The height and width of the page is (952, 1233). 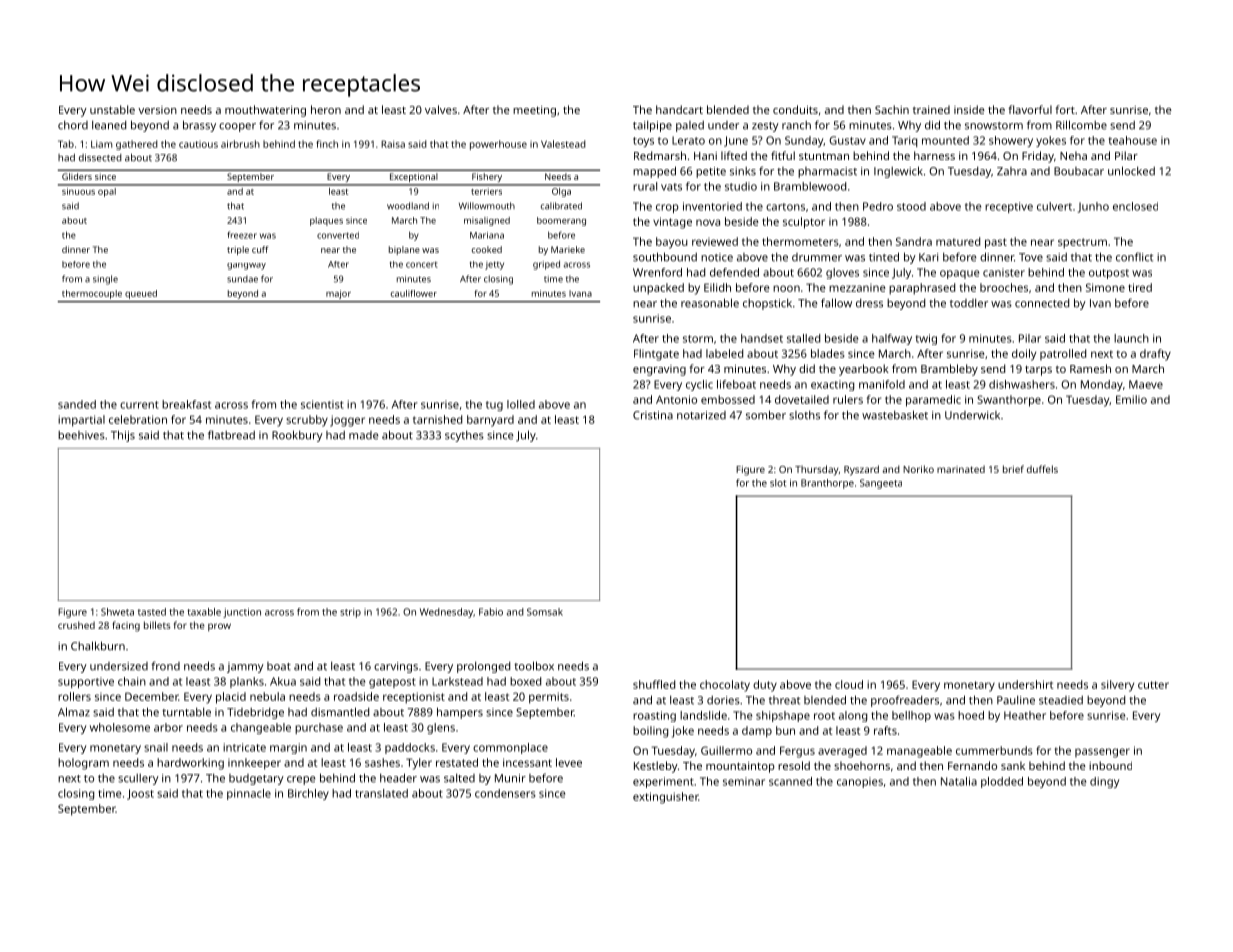 I want to click on Sangeeta, so click(x=881, y=484).
